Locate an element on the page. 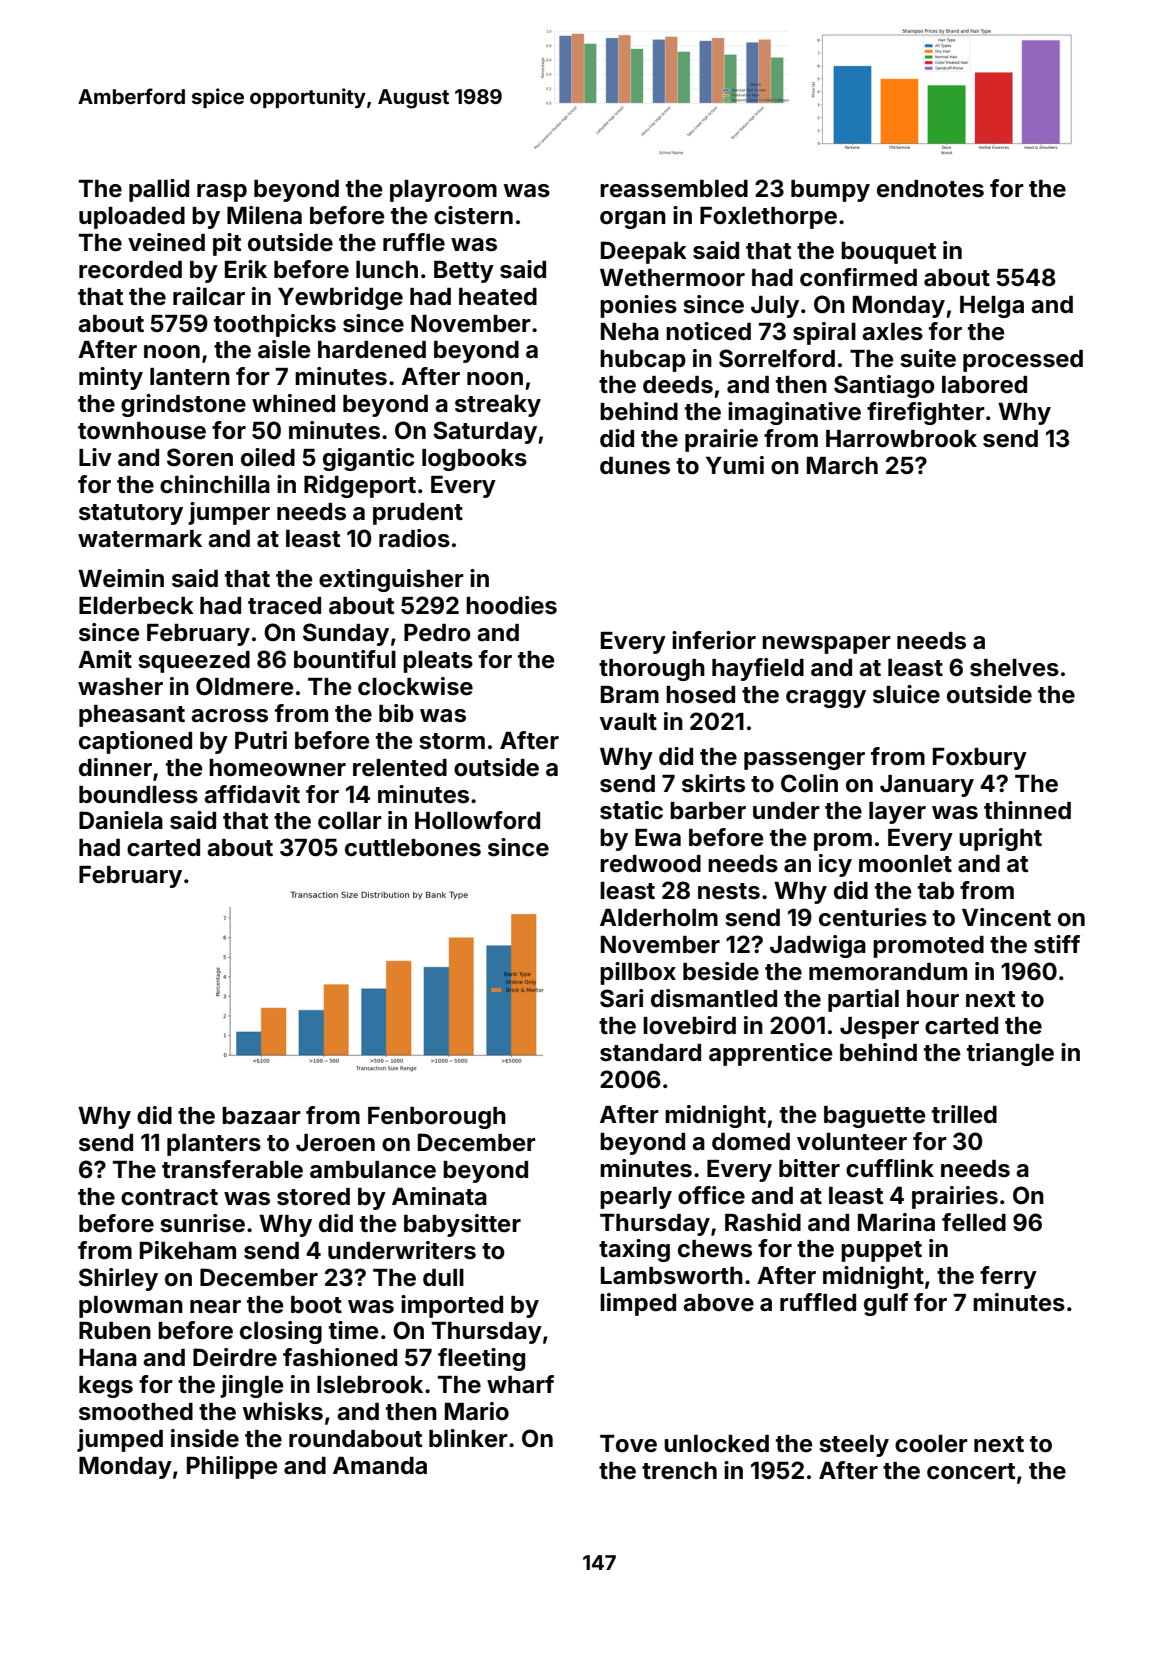 This document has width=1165, height=1654. rasp is located at coordinates (222, 193).
